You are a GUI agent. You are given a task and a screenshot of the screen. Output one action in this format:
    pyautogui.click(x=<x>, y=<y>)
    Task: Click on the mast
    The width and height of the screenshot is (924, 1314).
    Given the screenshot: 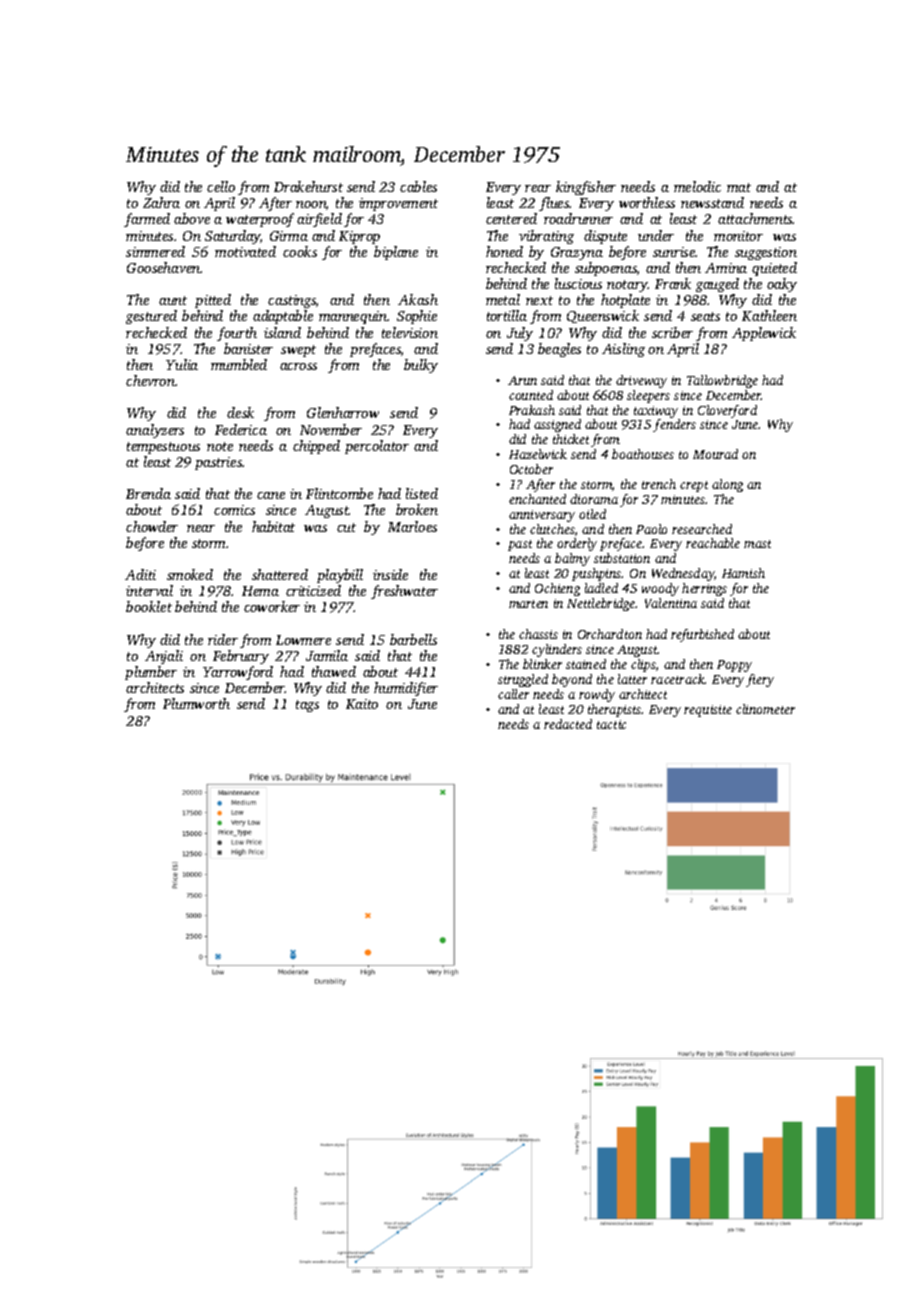 What is the action you would take?
    pyautogui.click(x=757, y=544)
